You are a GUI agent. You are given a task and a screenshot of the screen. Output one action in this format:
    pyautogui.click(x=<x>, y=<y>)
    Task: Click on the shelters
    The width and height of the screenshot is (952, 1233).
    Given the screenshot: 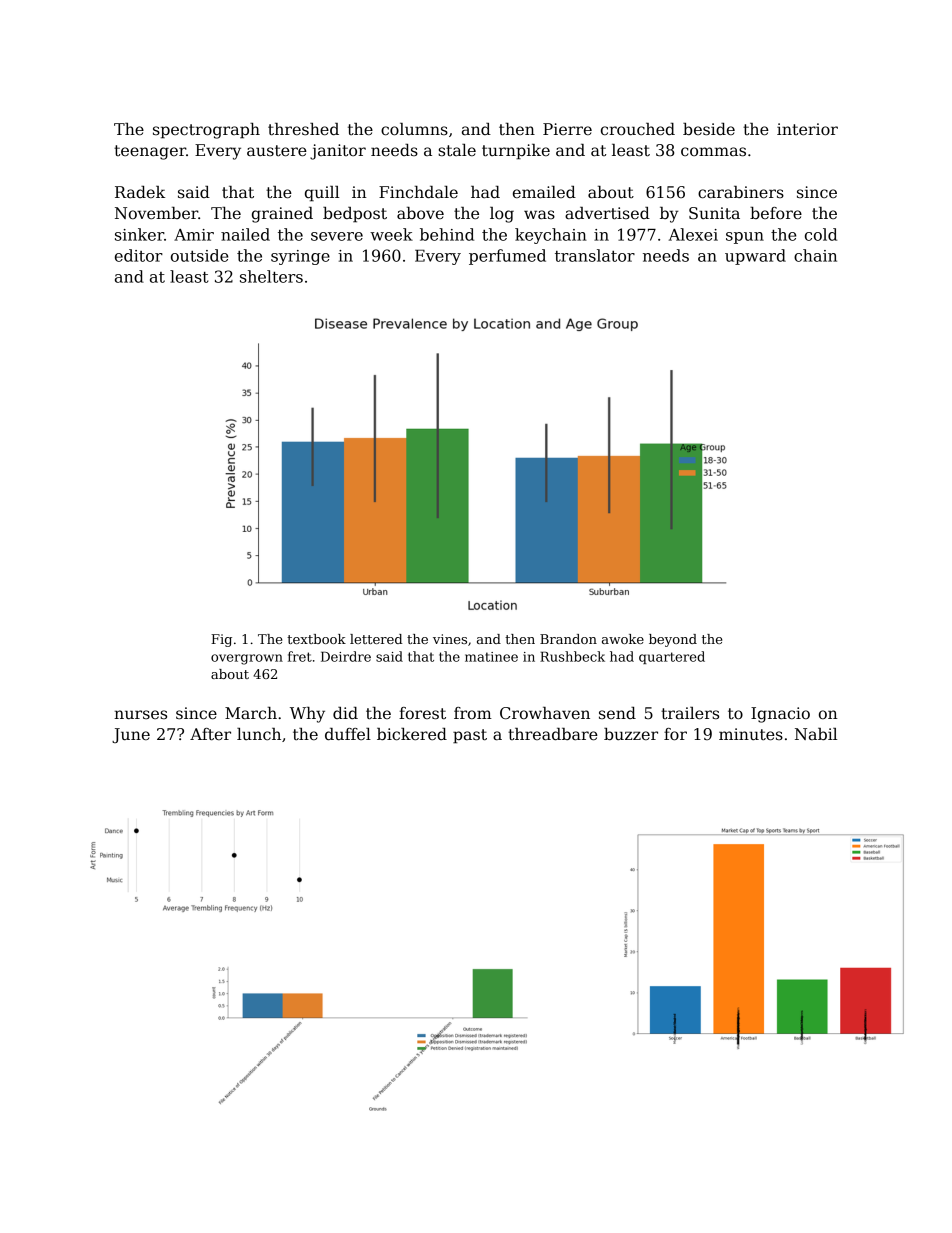 What is the action you would take?
    pyautogui.click(x=271, y=276)
